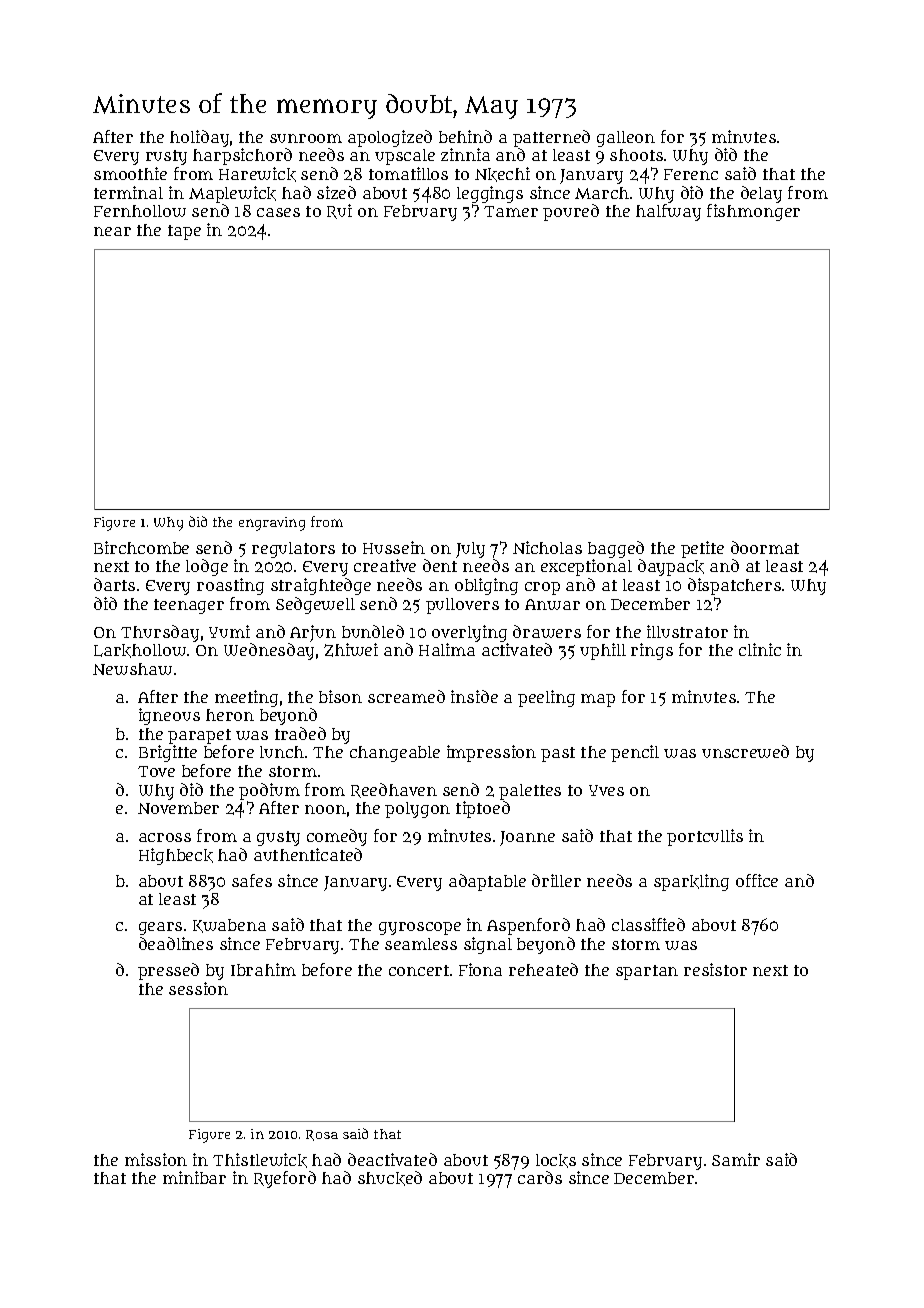  I want to click on shucked, so click(390, 1178).
